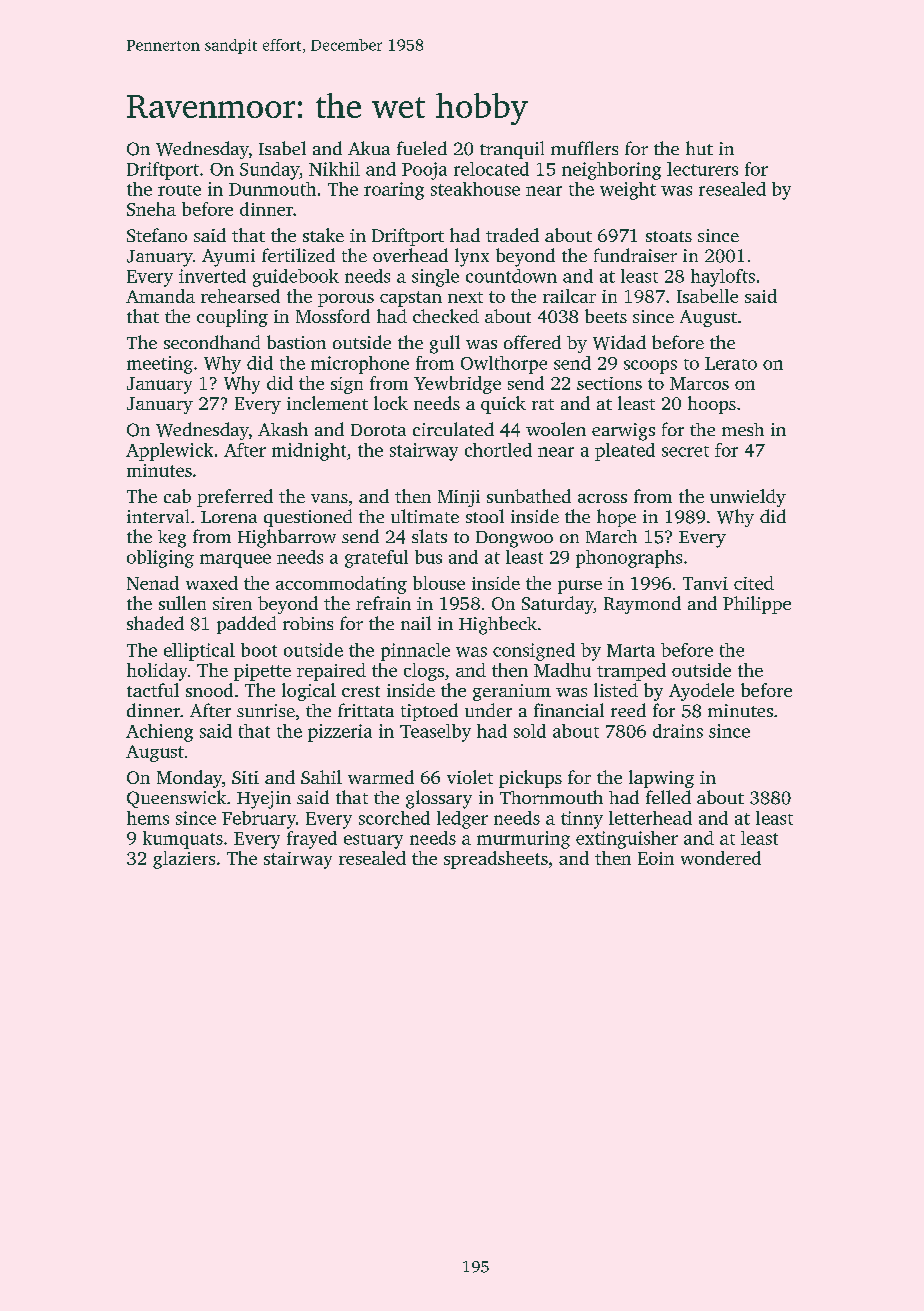 The width and height of the page is (924, 1311). I want to click on murmuring, so click(523, 840).
